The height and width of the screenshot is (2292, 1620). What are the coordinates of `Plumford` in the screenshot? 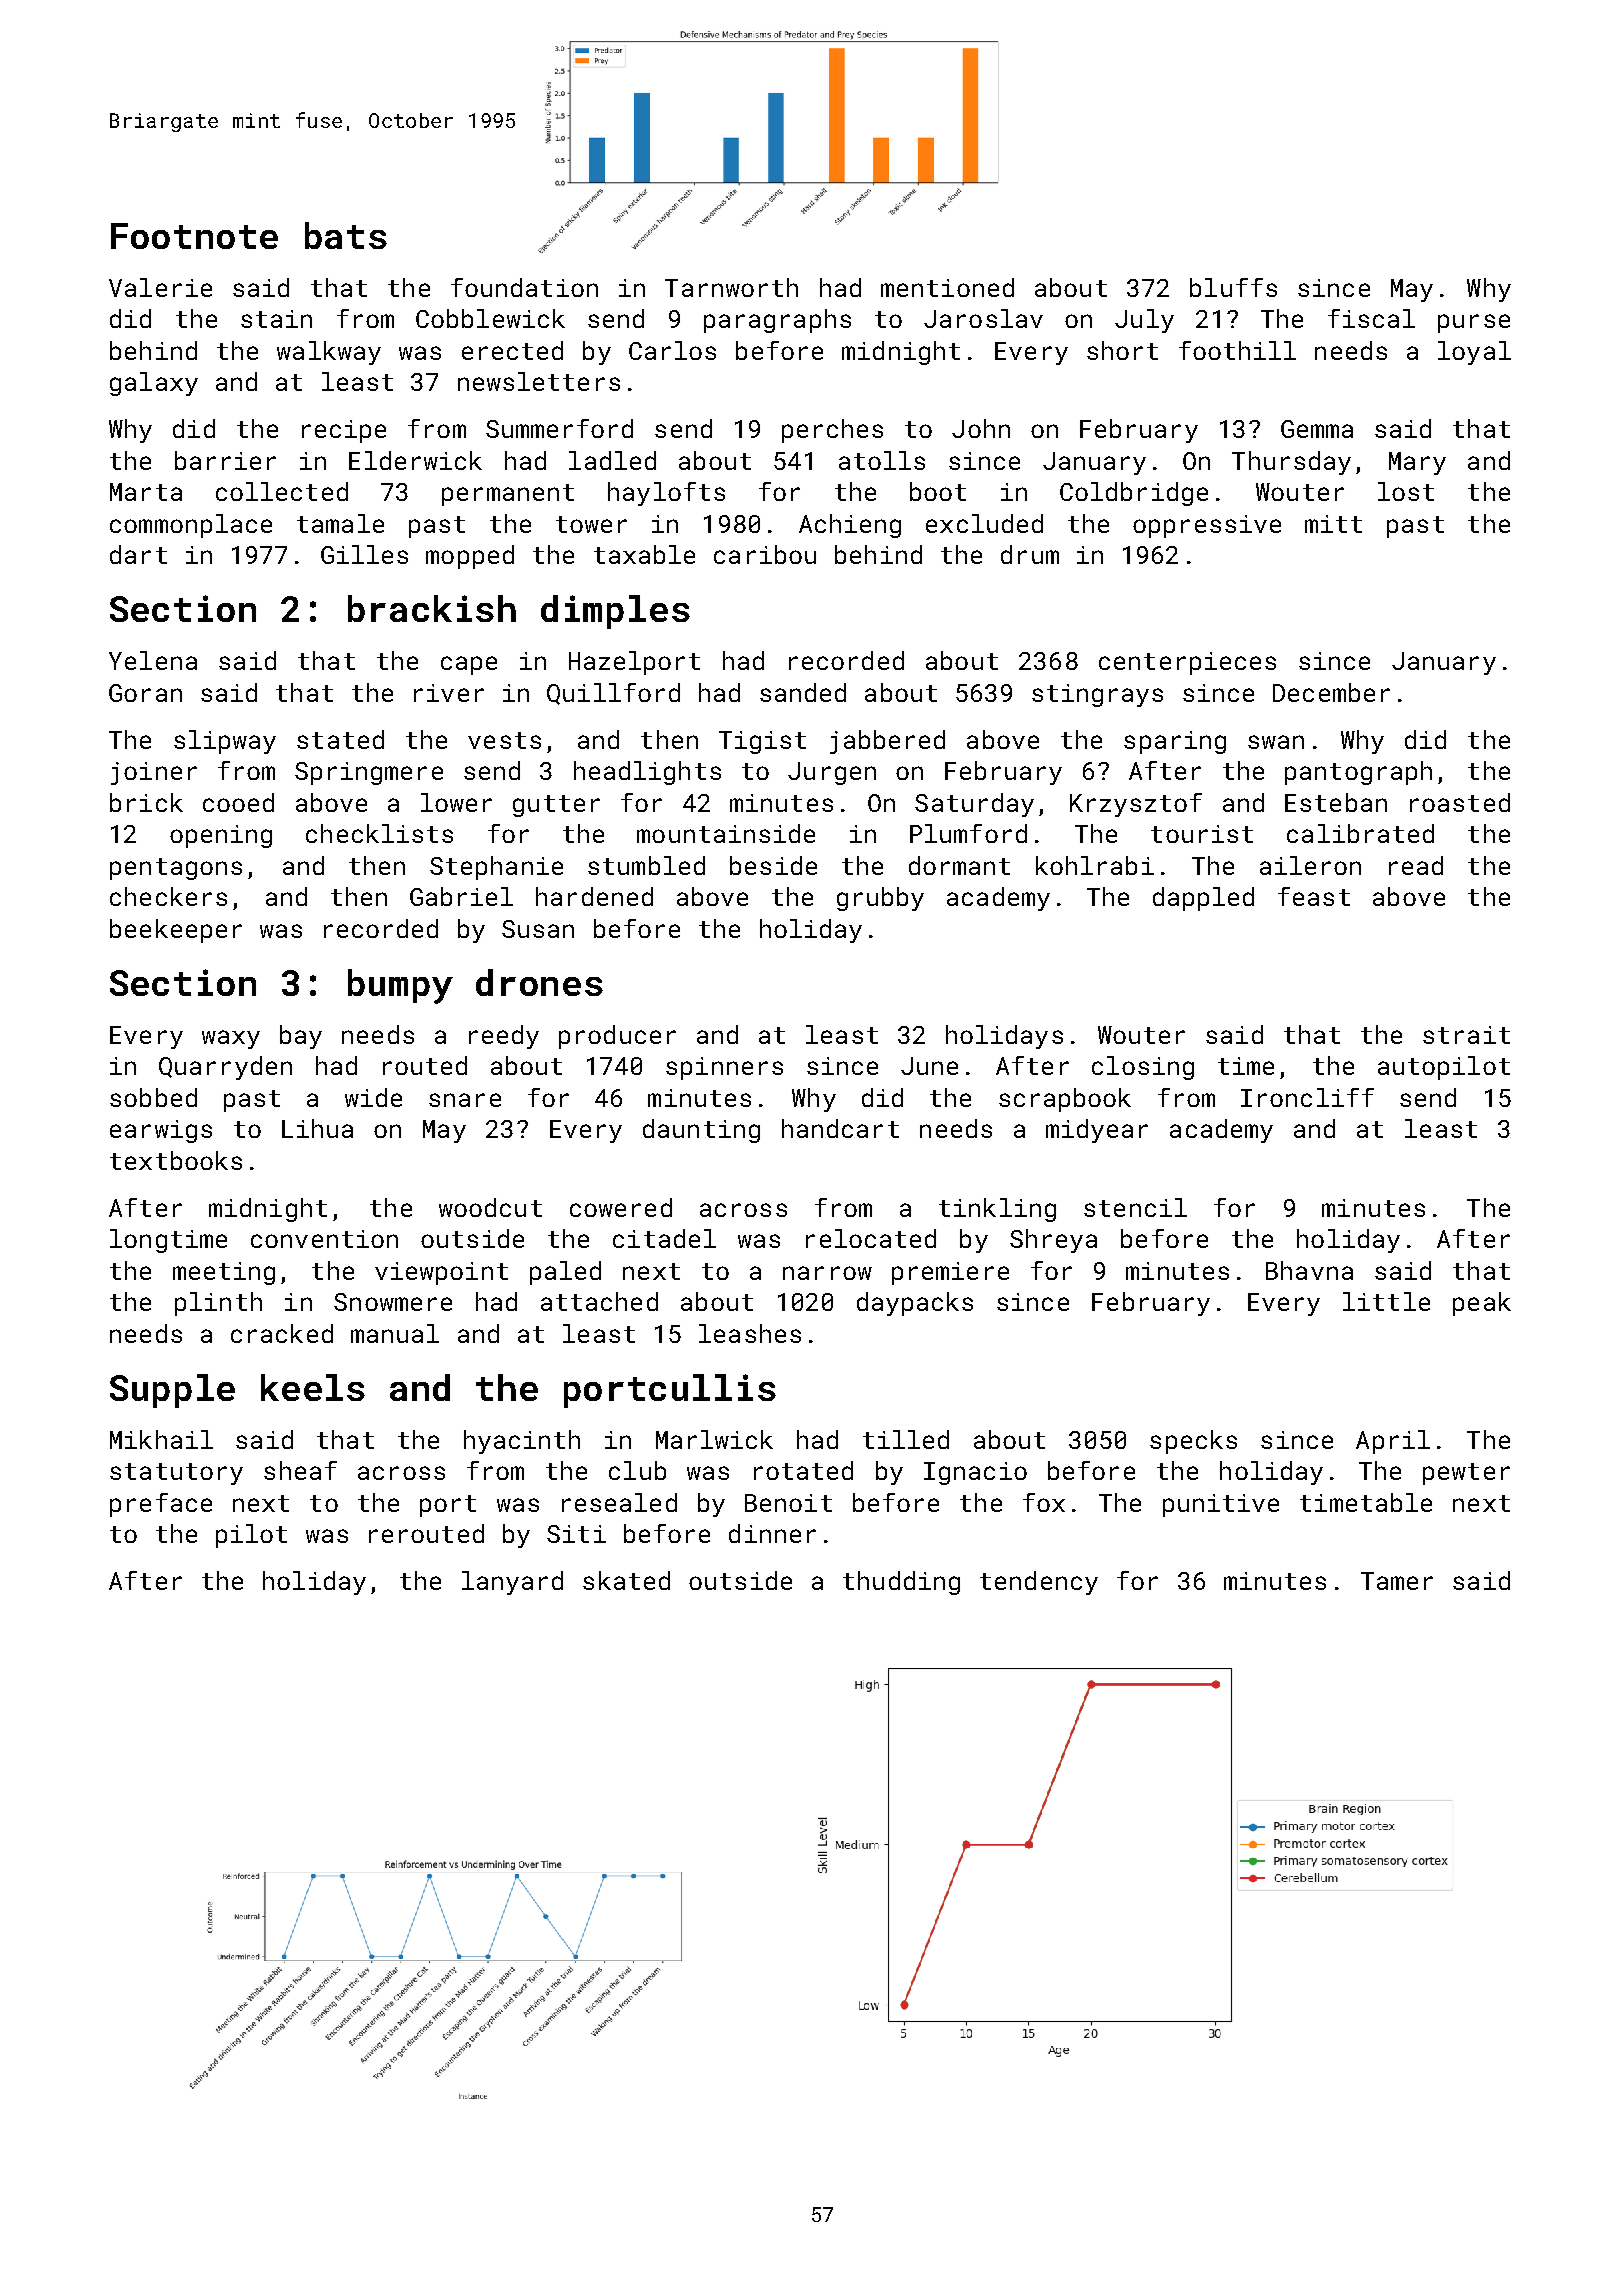 It's located at (968, 833).
